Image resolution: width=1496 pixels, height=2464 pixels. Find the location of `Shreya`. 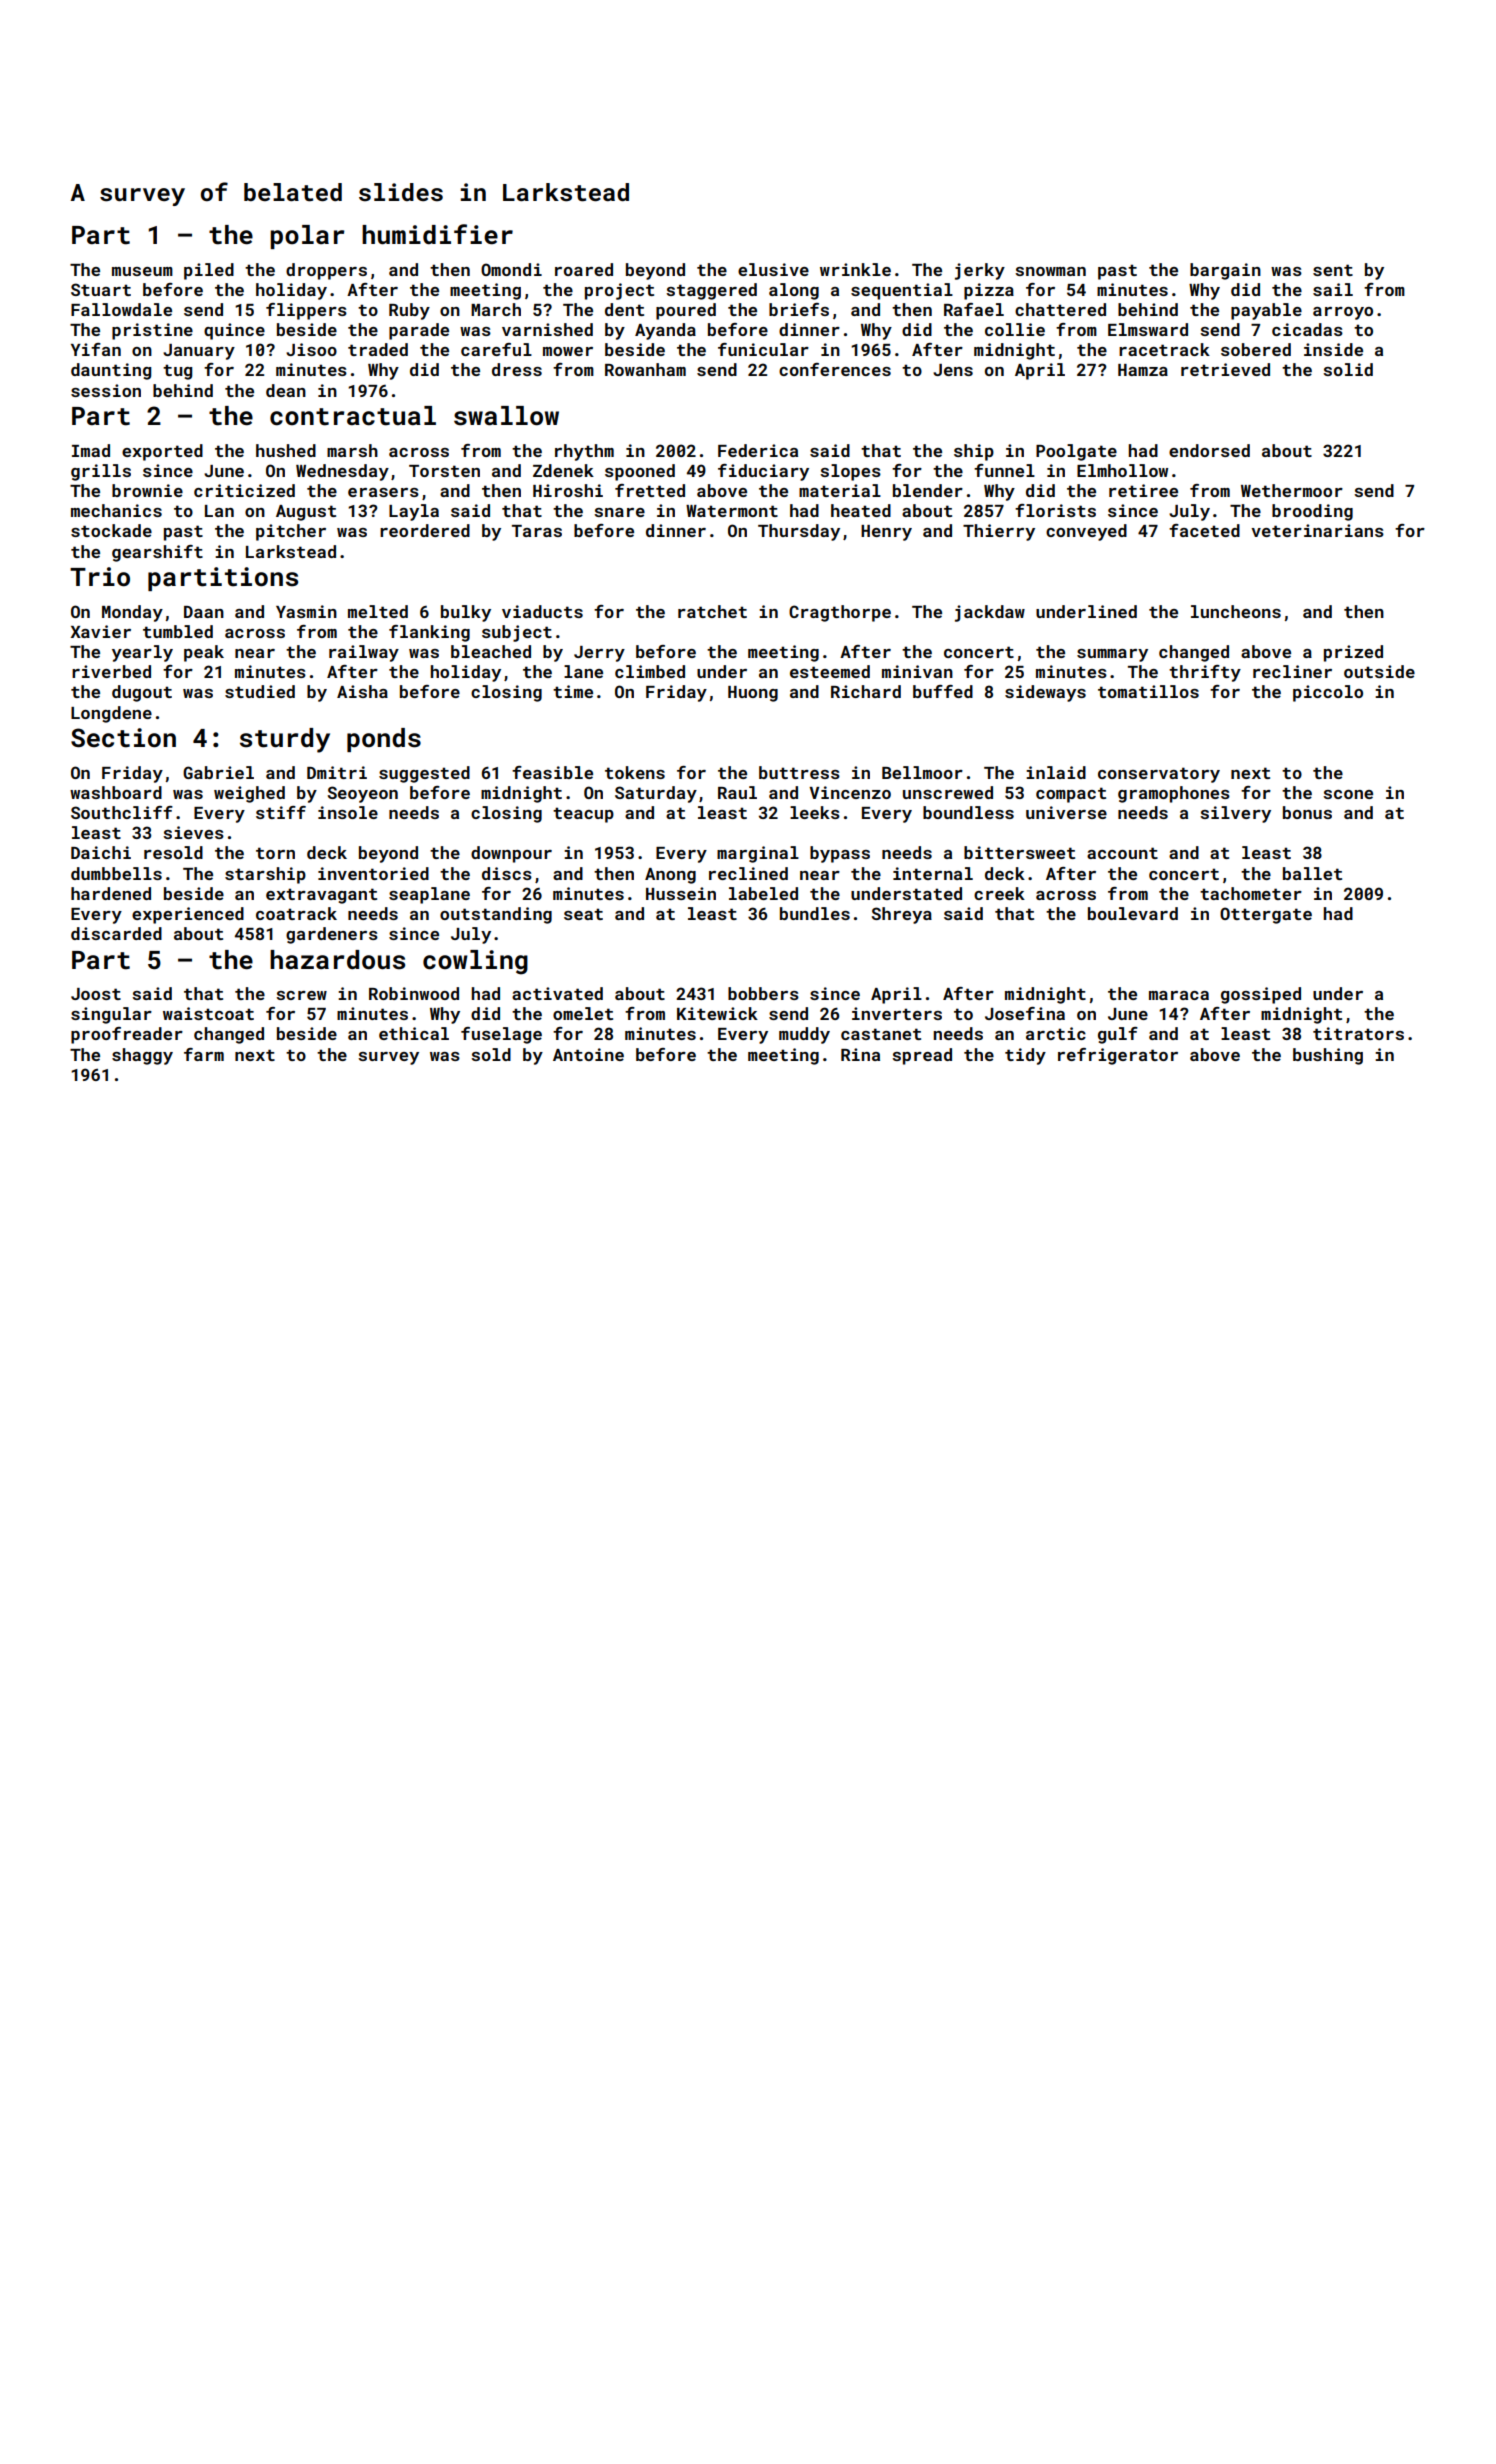

Shreya is located at coordinates (902, 915).
